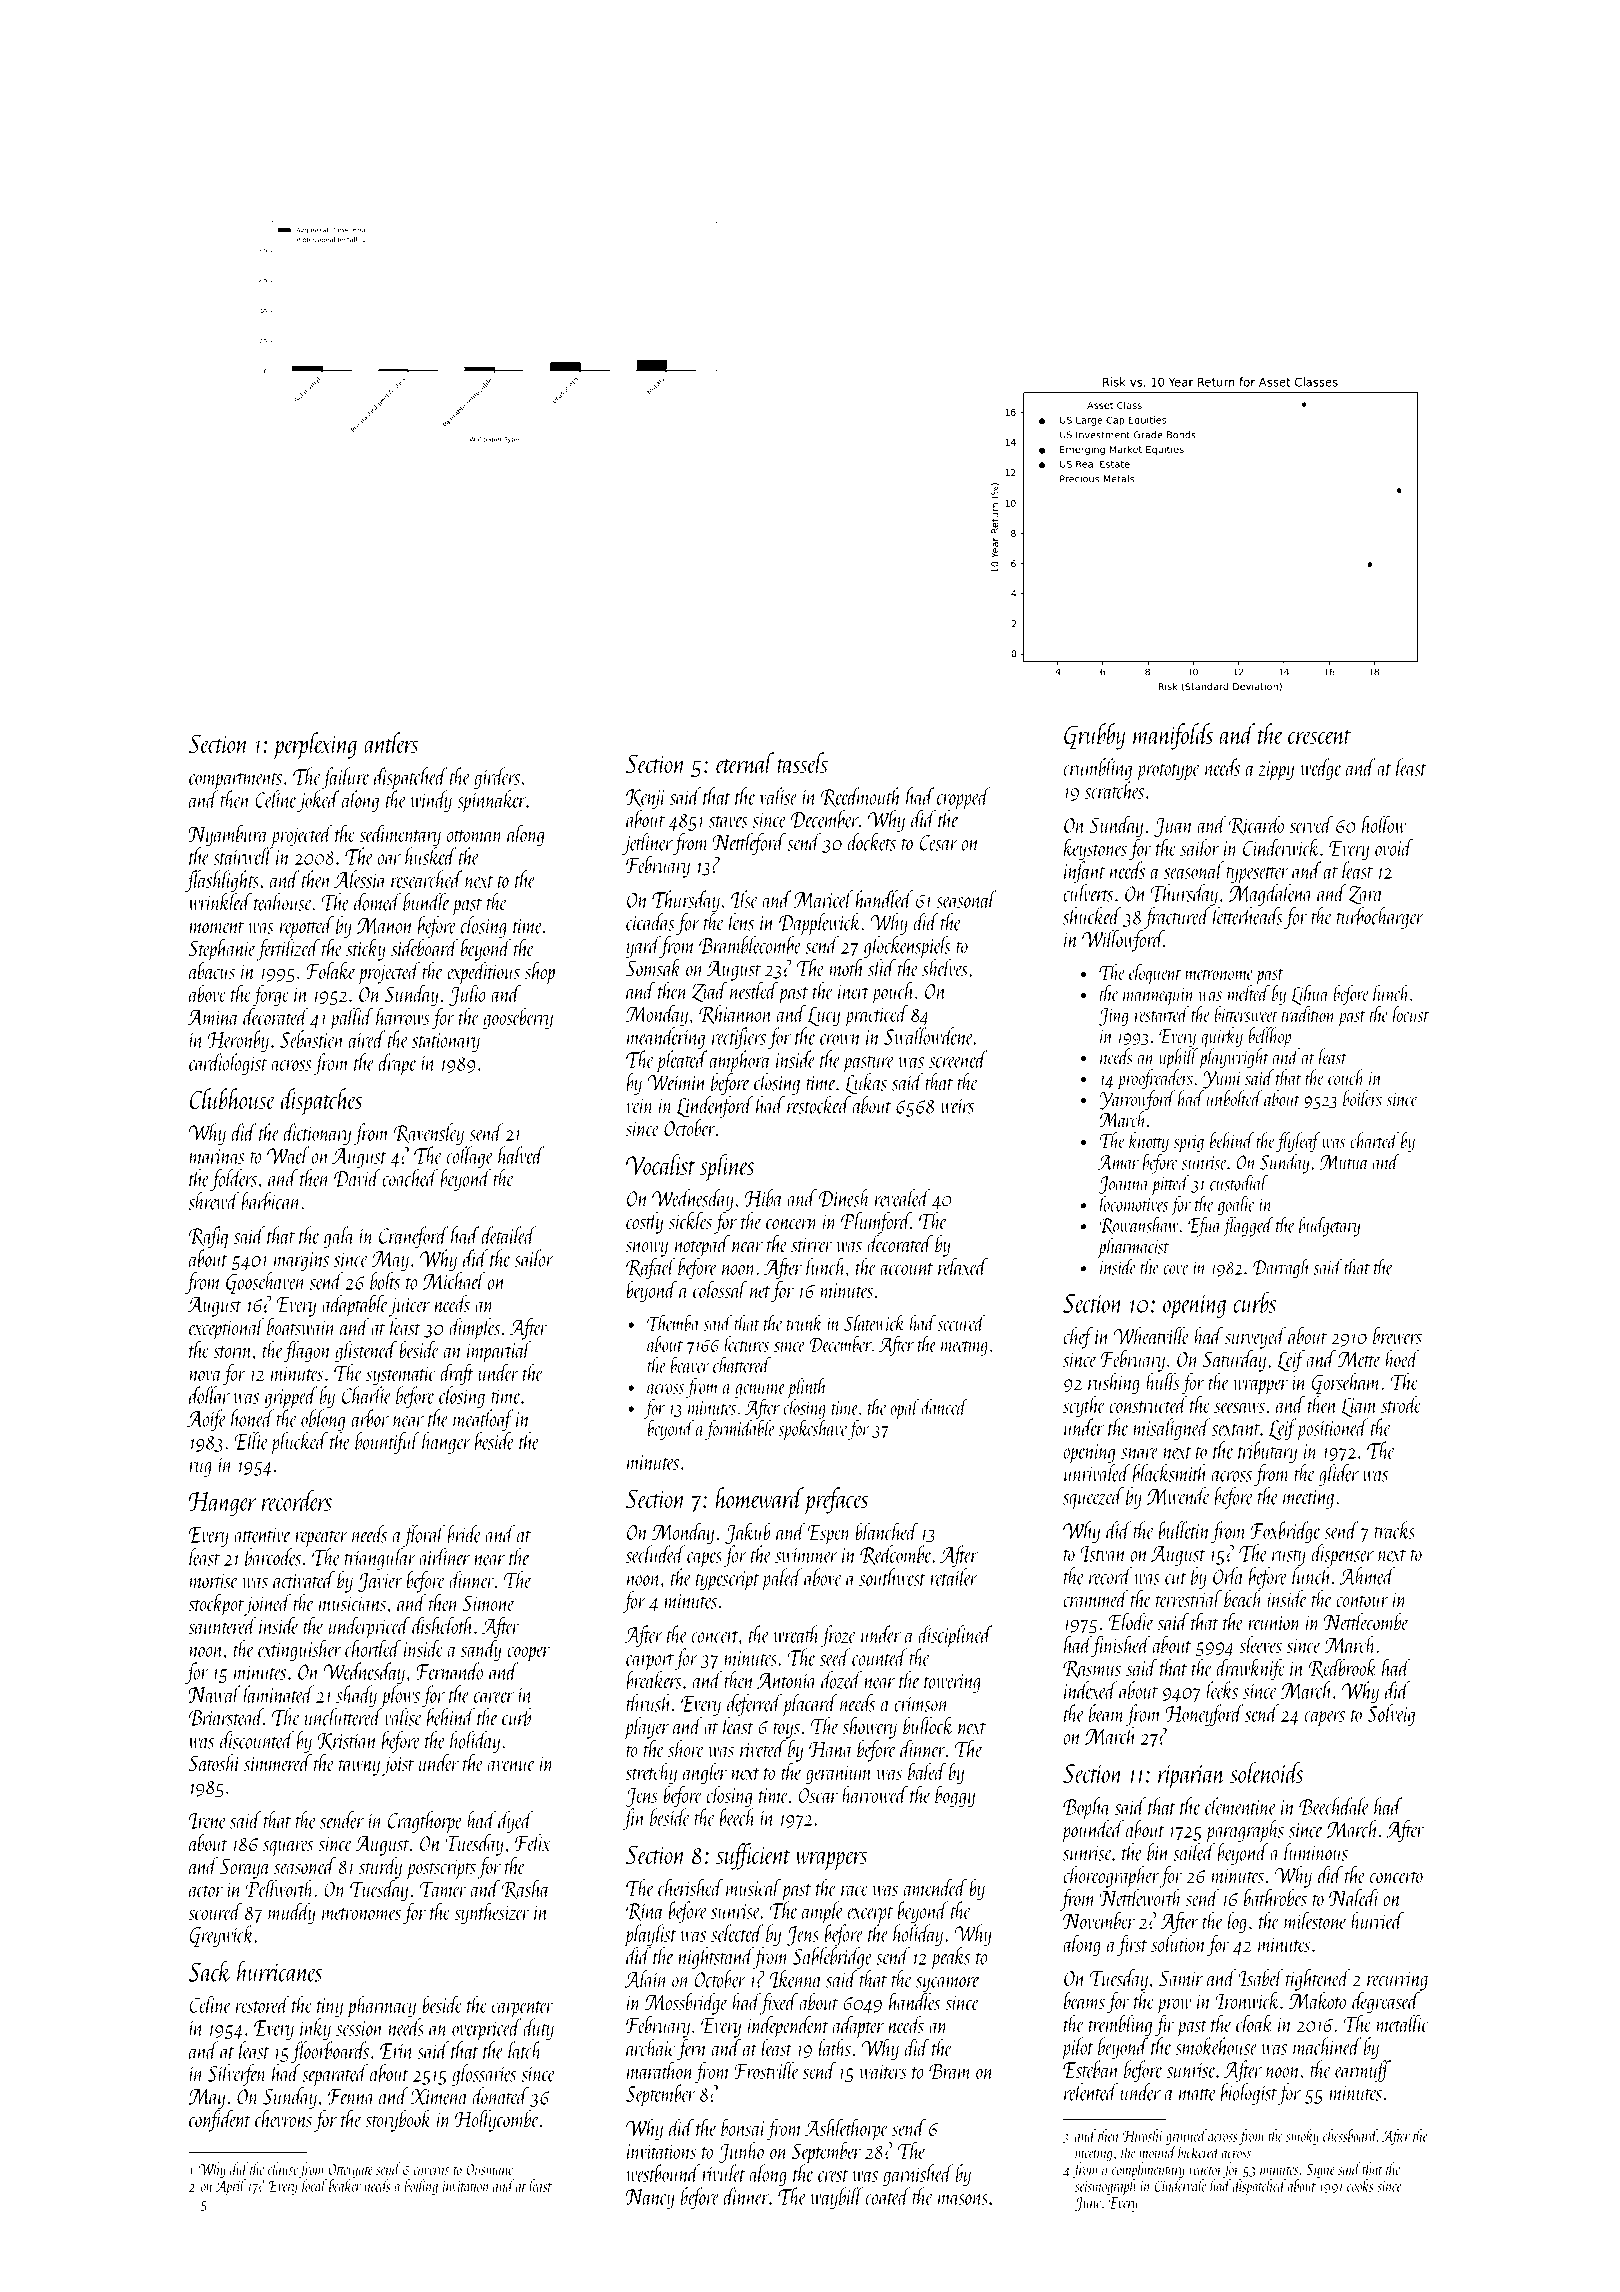  Describe the element at coordinates (1176, 1579) in the image. I see `cut` at that location.
